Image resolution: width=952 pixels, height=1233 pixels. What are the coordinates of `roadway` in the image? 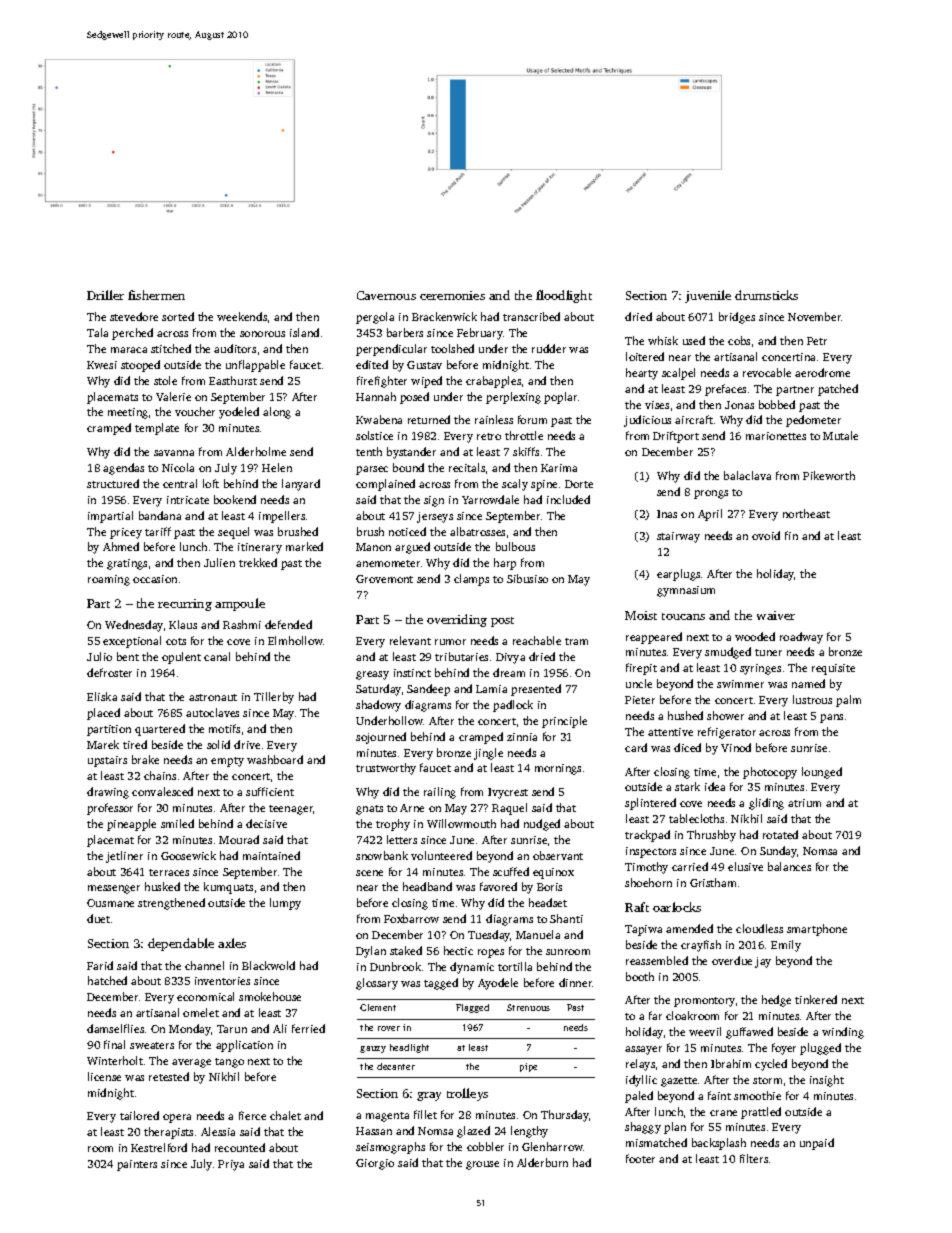 It's located at (801, 638).
